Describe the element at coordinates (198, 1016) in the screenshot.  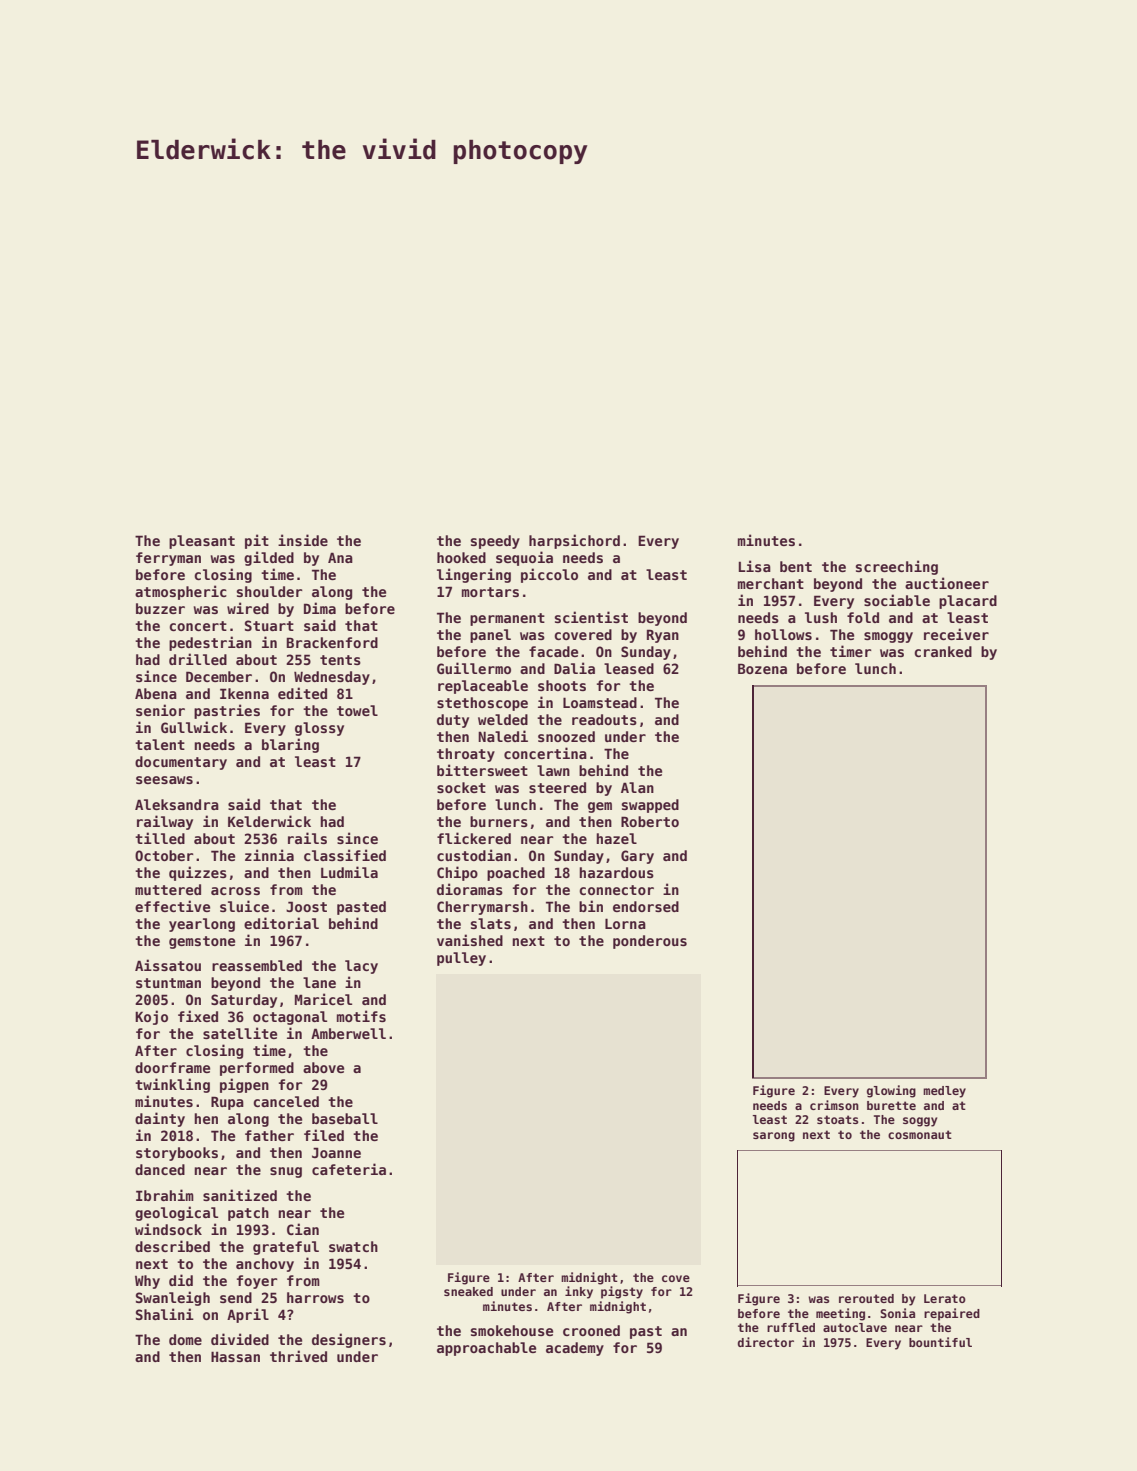
I see `fixed` at that location.
